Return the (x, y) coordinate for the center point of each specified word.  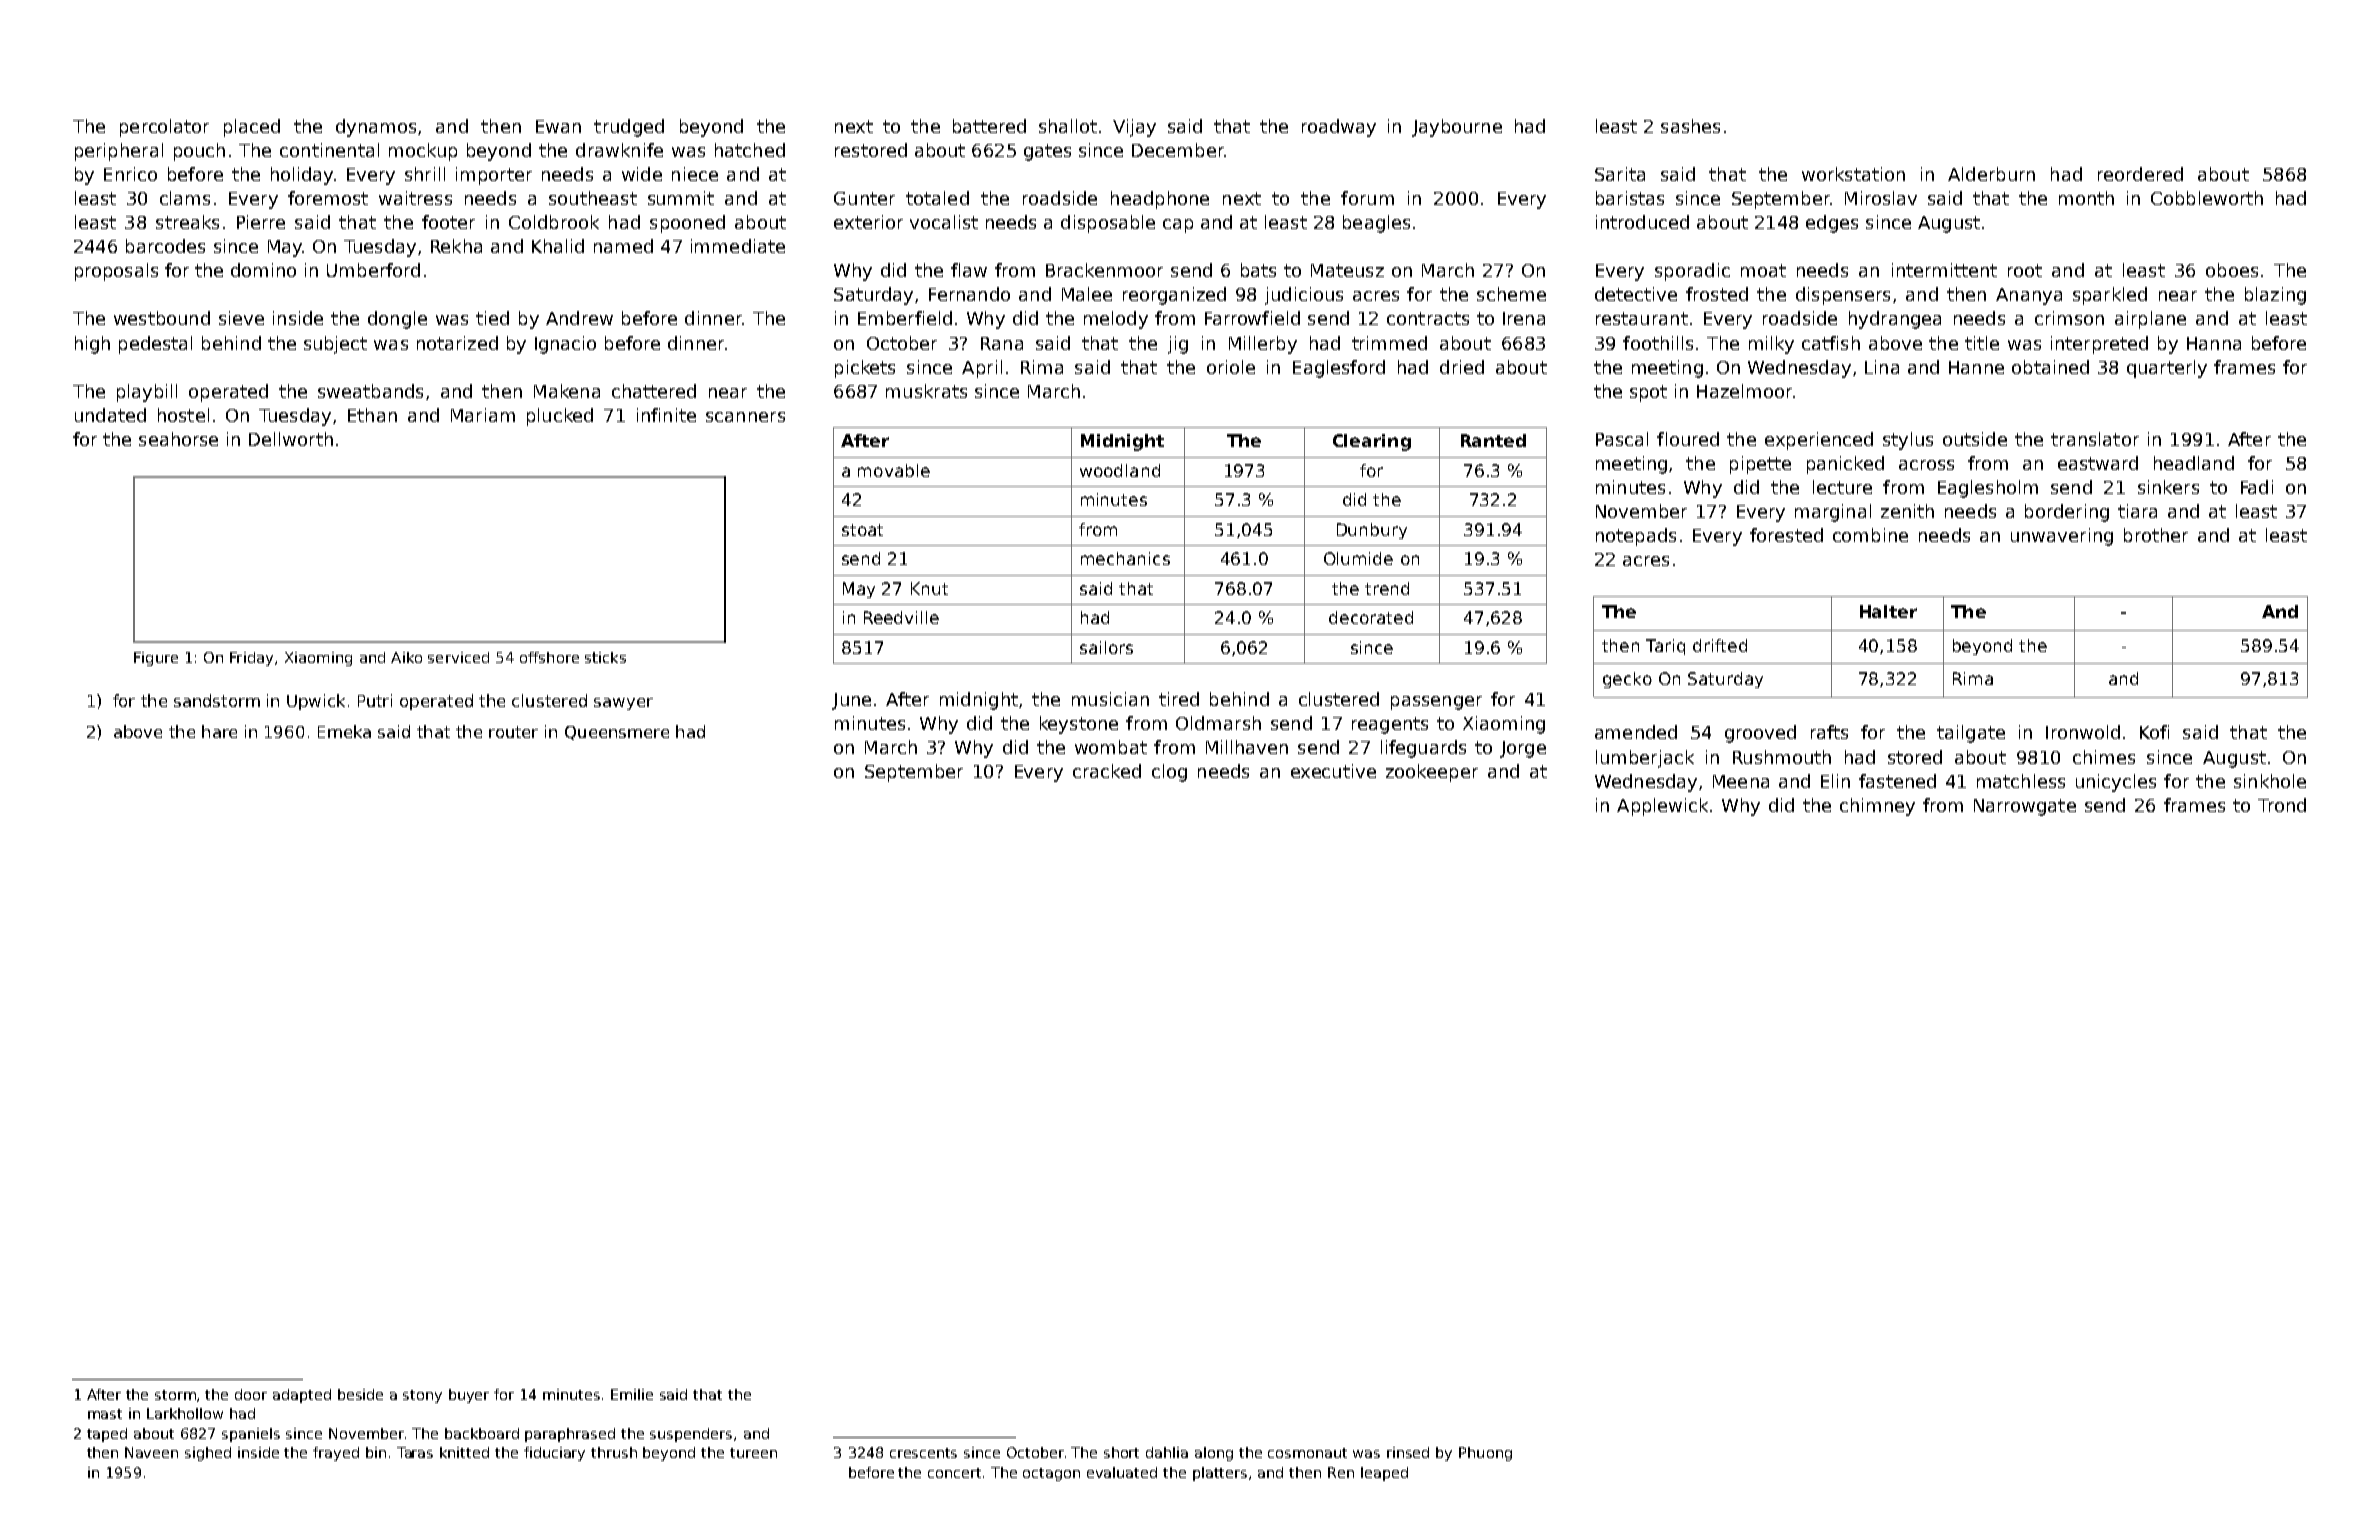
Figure (156, 659)
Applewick (1662, 807)
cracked (1107, 771)
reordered (2140, 174)
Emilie (632, 1394)
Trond (2282, 805)
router (513, 732)
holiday (302, 176)
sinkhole (2270, 781)
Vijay (1134, 128)
